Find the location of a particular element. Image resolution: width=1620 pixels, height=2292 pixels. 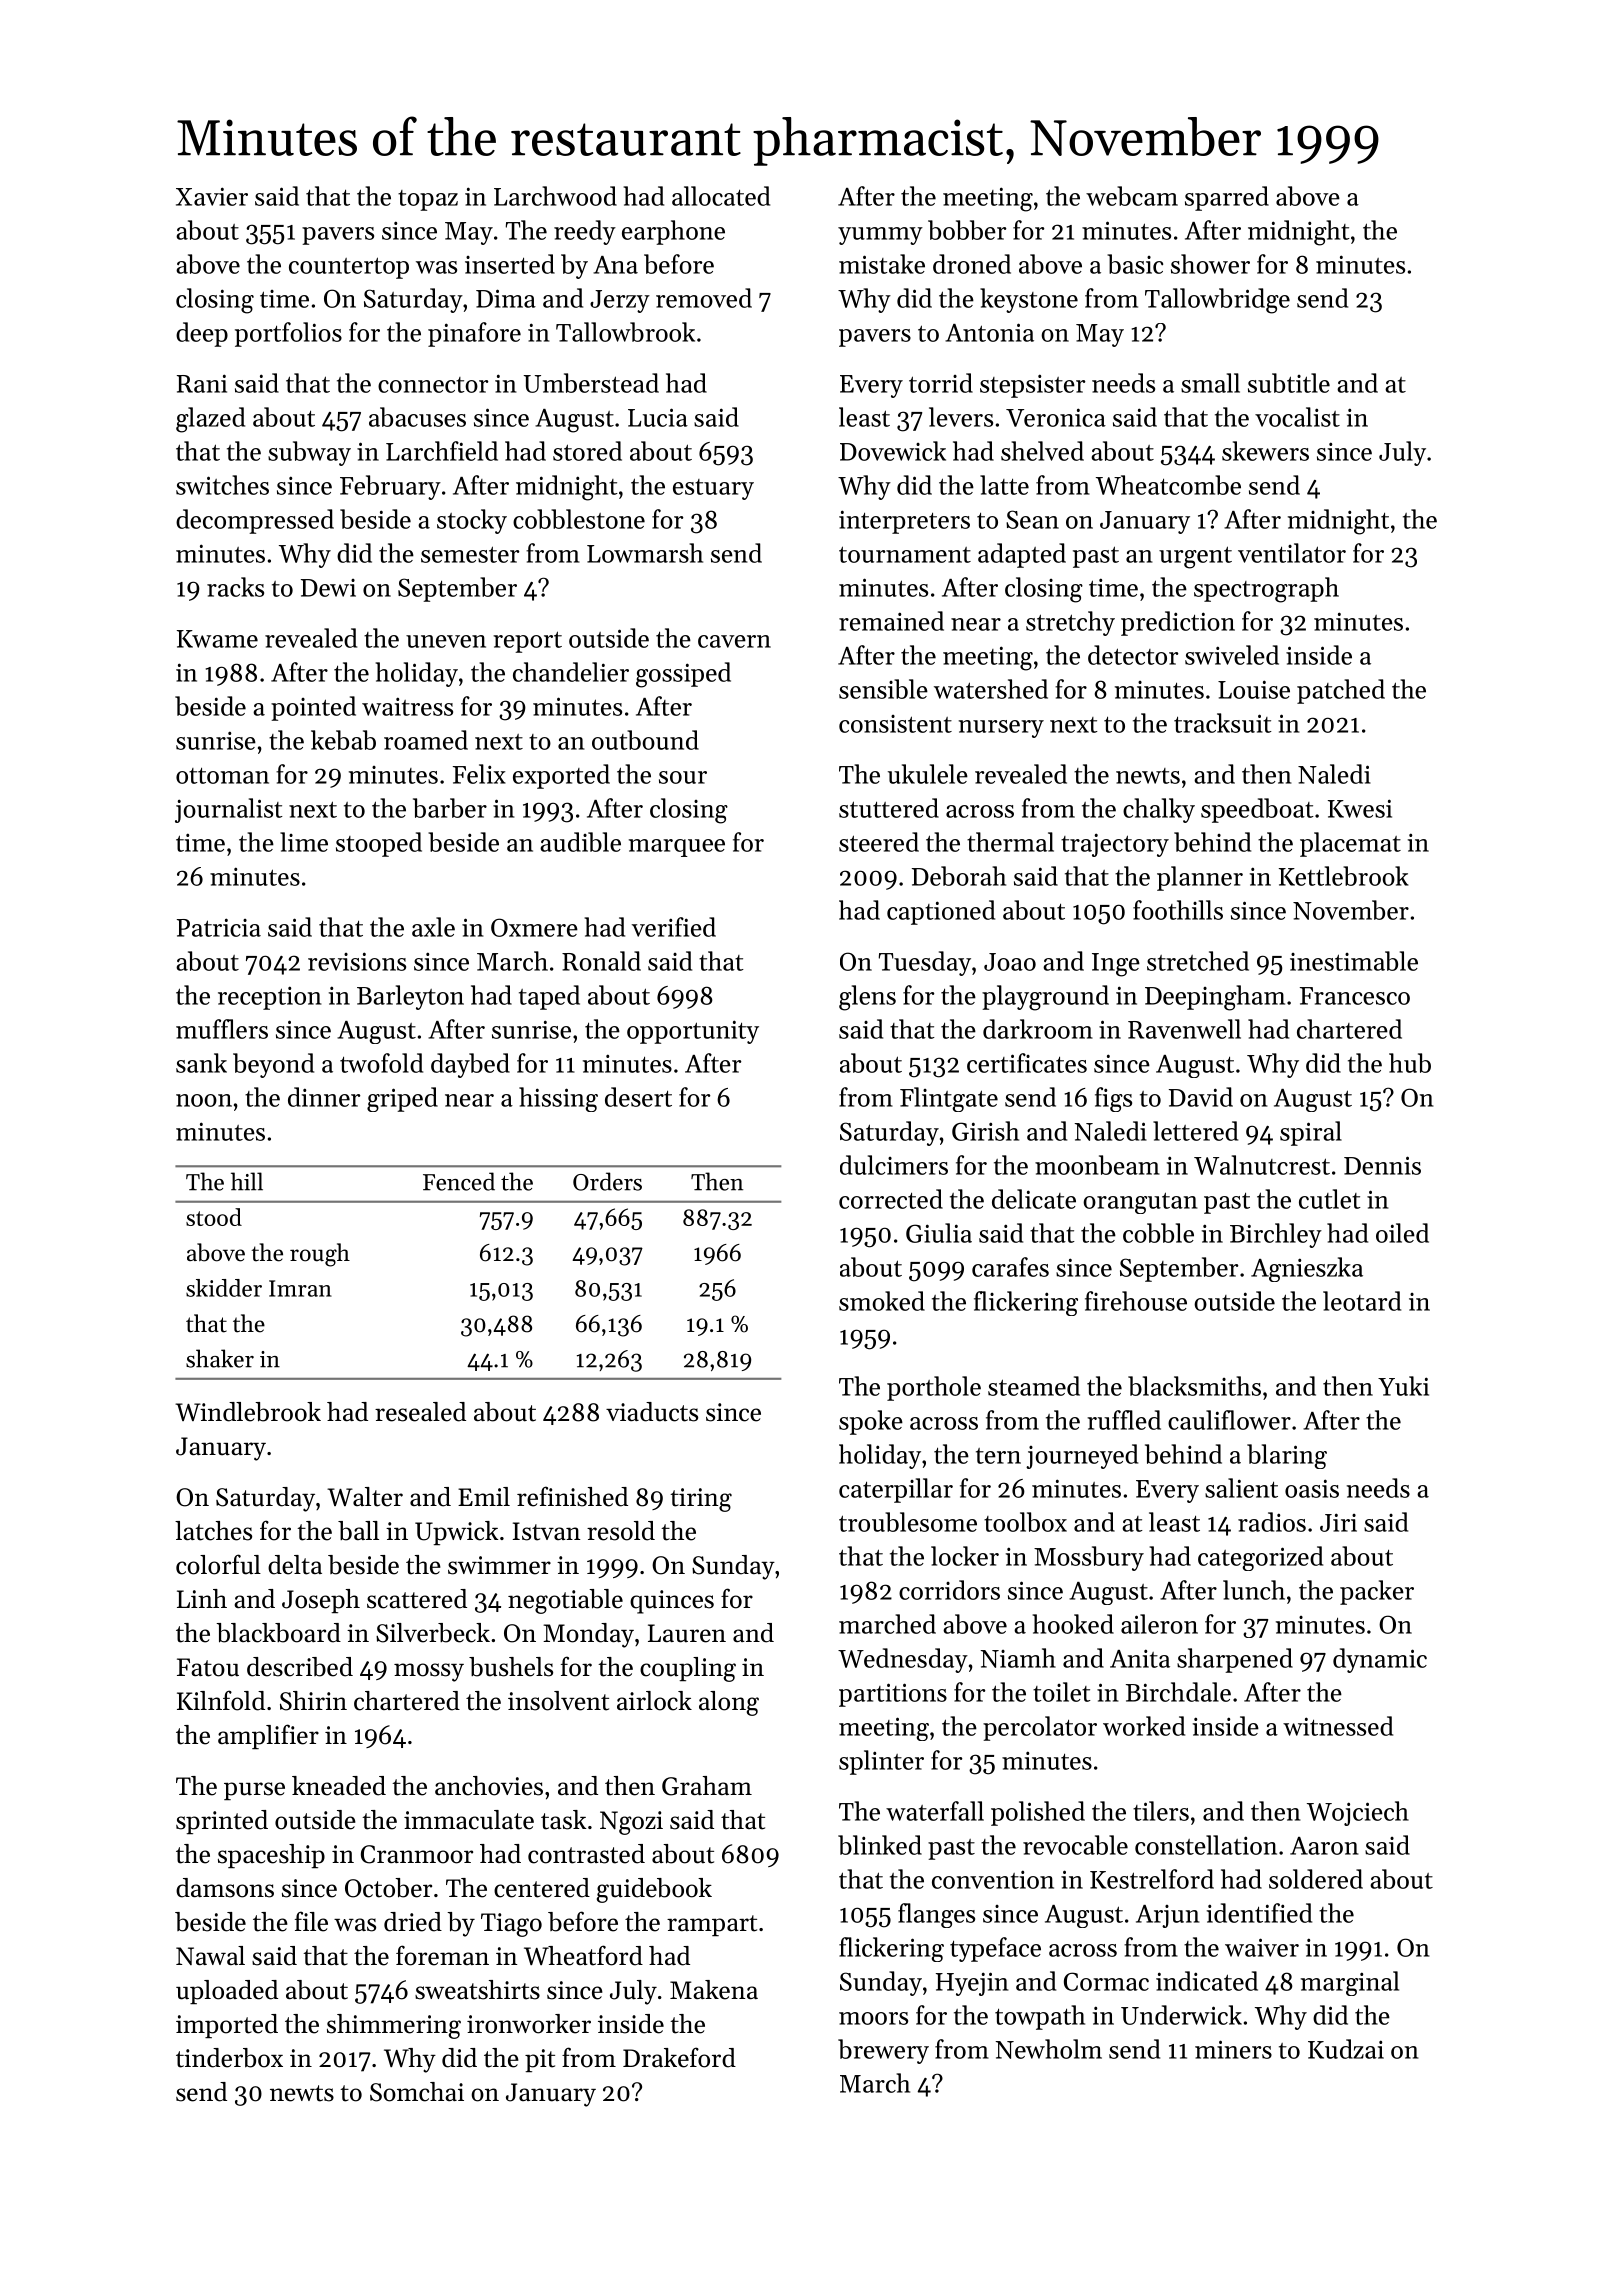

Kettlebrook is located at coordinates (1343, 876).
